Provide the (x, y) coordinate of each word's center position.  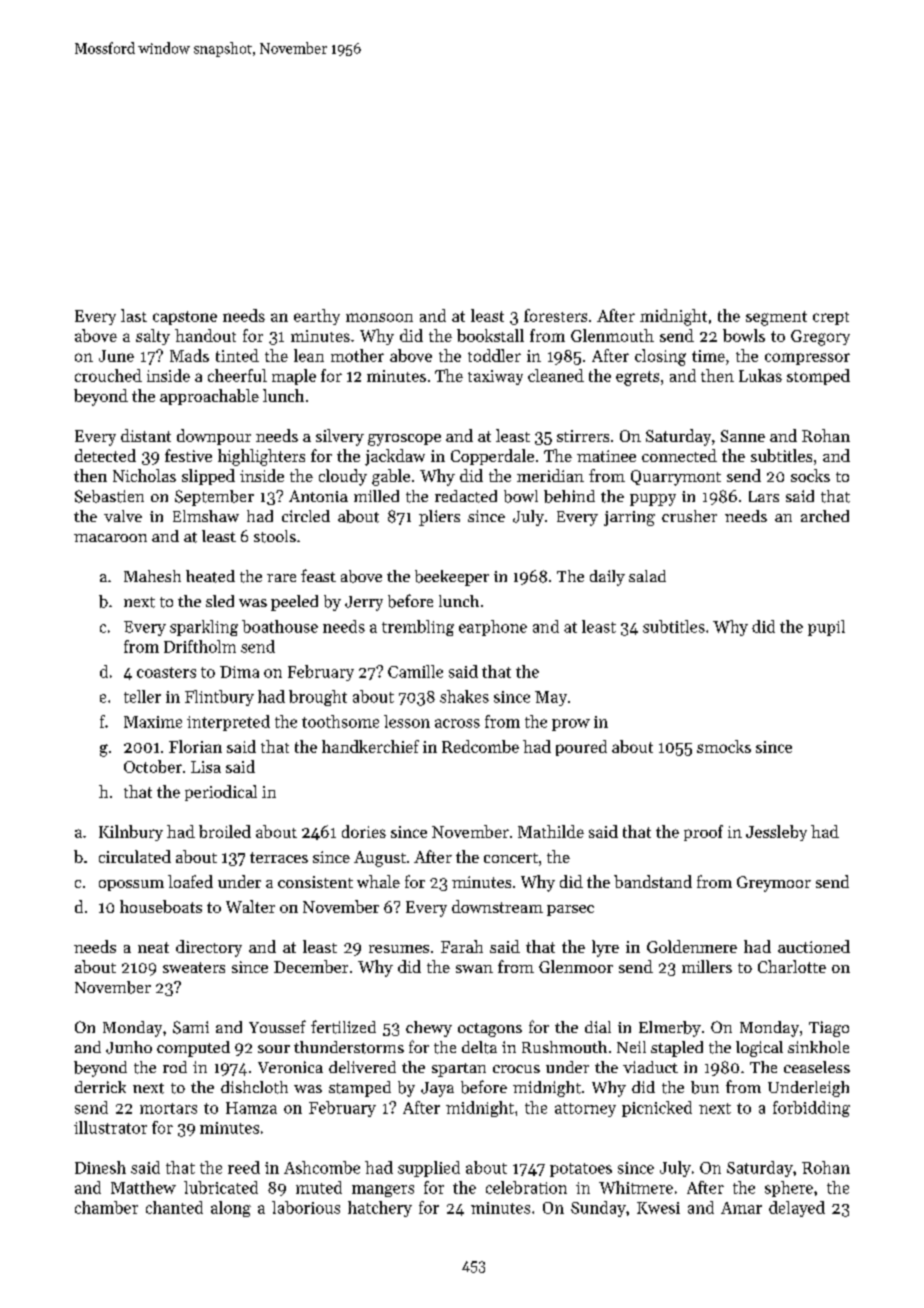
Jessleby (776, 833)
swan (474, 969)
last (134, 315)
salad (647, 576)
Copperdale (492, 457)
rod (175, 1067)
